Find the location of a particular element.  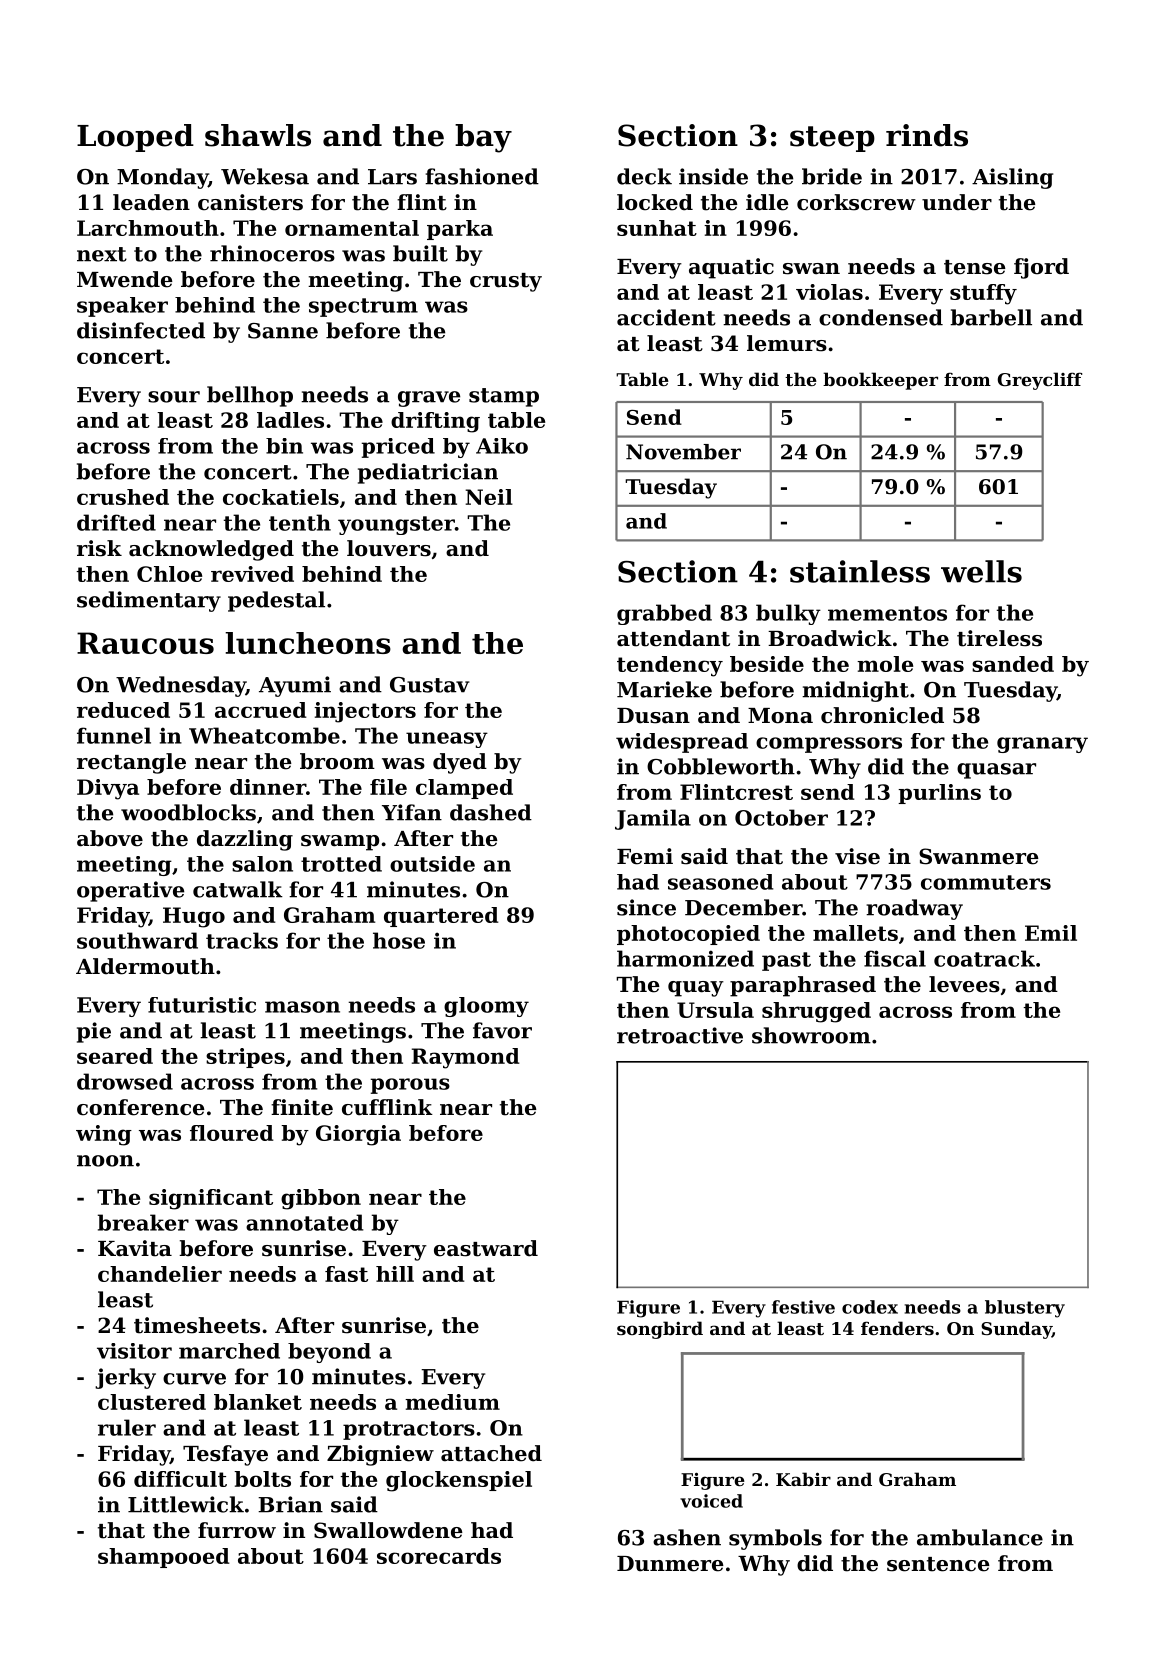

blustery is located at coordinates (1025, 1309).
